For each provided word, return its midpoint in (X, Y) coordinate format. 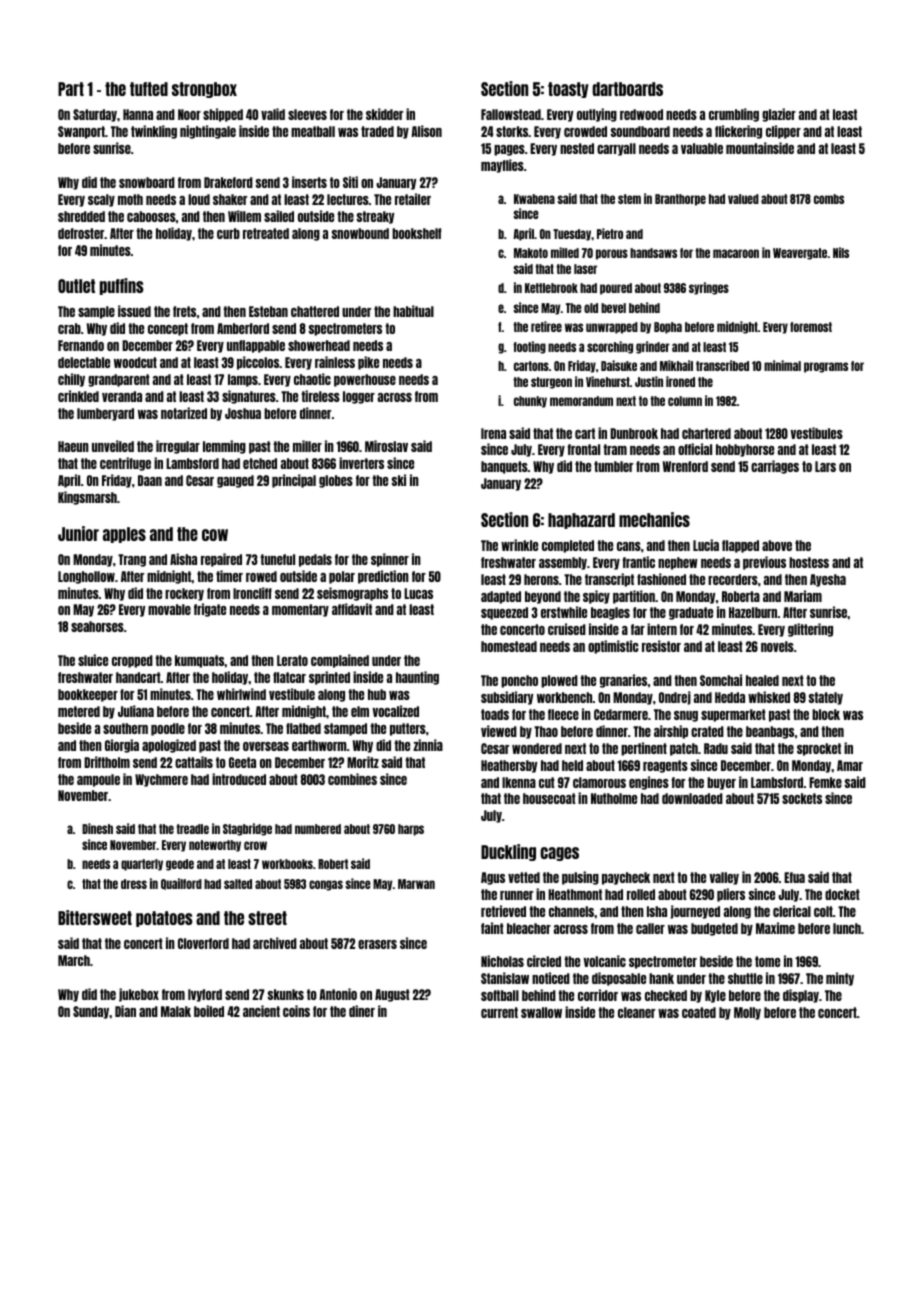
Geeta (242, 762)
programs (826, 367)
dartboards (627, 89)
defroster (81, 233)
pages (509, 150)
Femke (825, 782)
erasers (377, 944)
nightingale (208, 132)
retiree (546, 326)
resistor (661, 646)
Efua (794, 877)
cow (215, 535)
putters (408, 729)
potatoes (164, 919)
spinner (390, 560)
